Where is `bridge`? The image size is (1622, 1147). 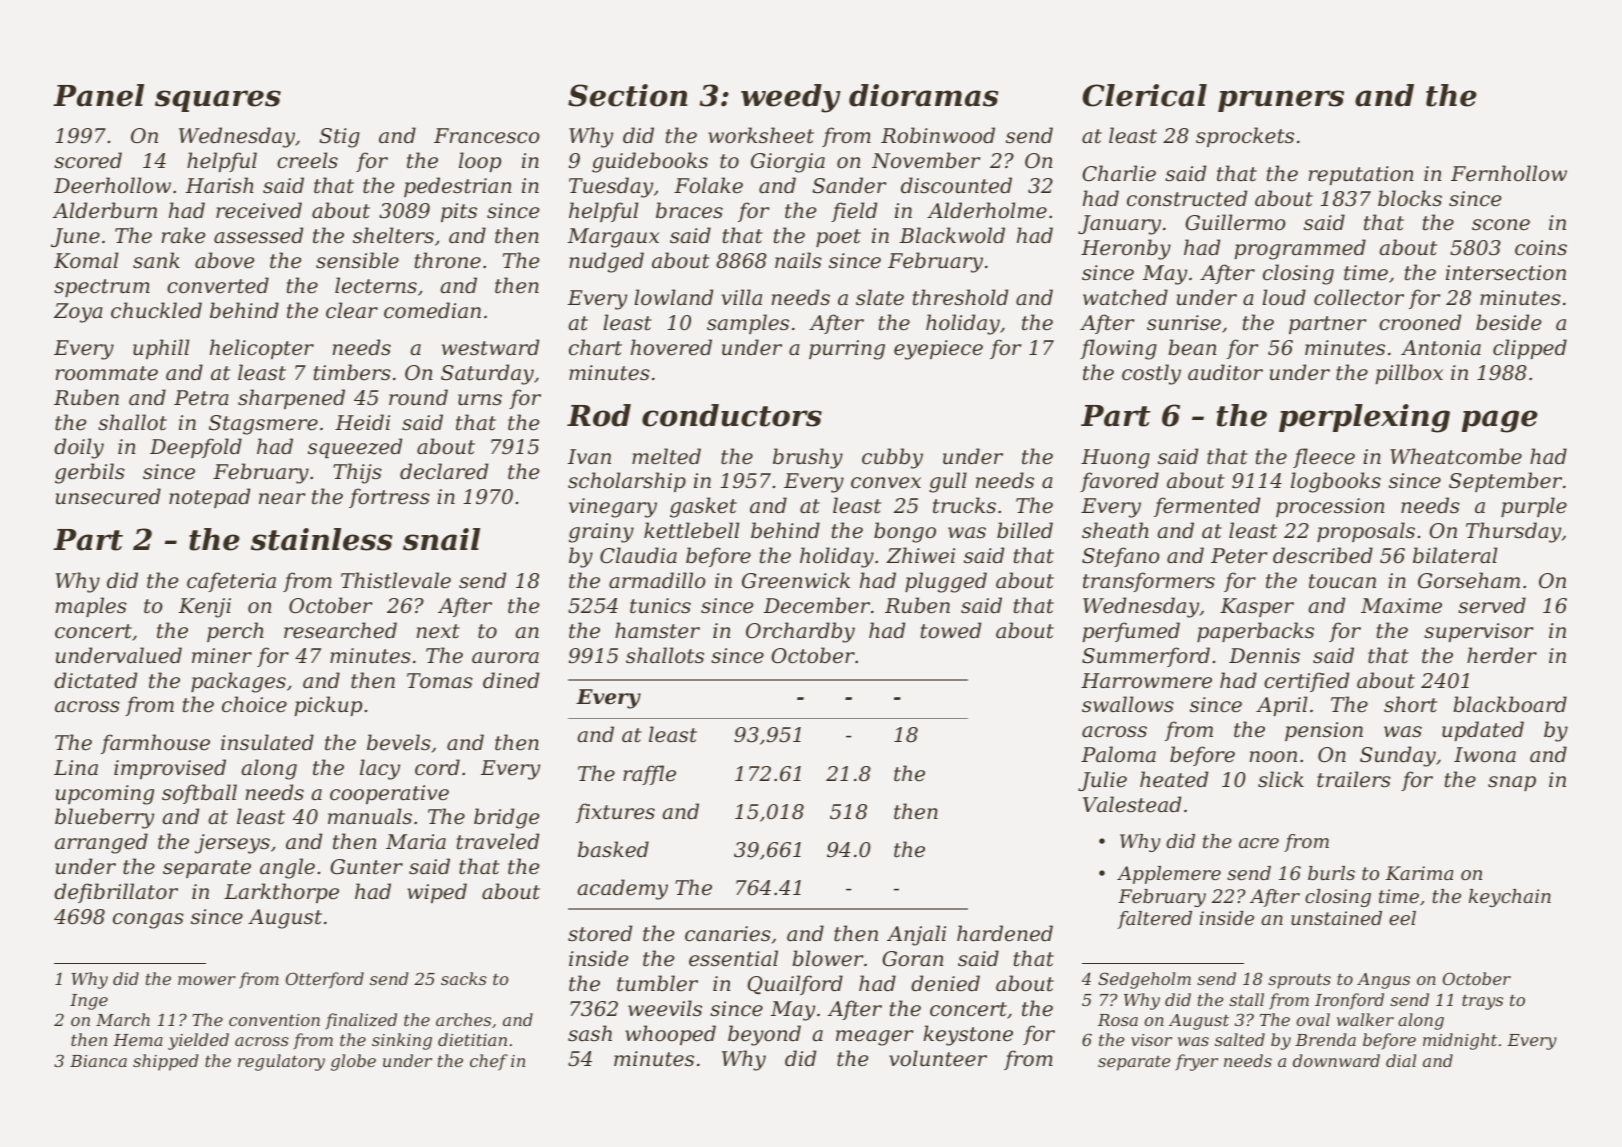 bridge is located at coordinates (506, 818).
